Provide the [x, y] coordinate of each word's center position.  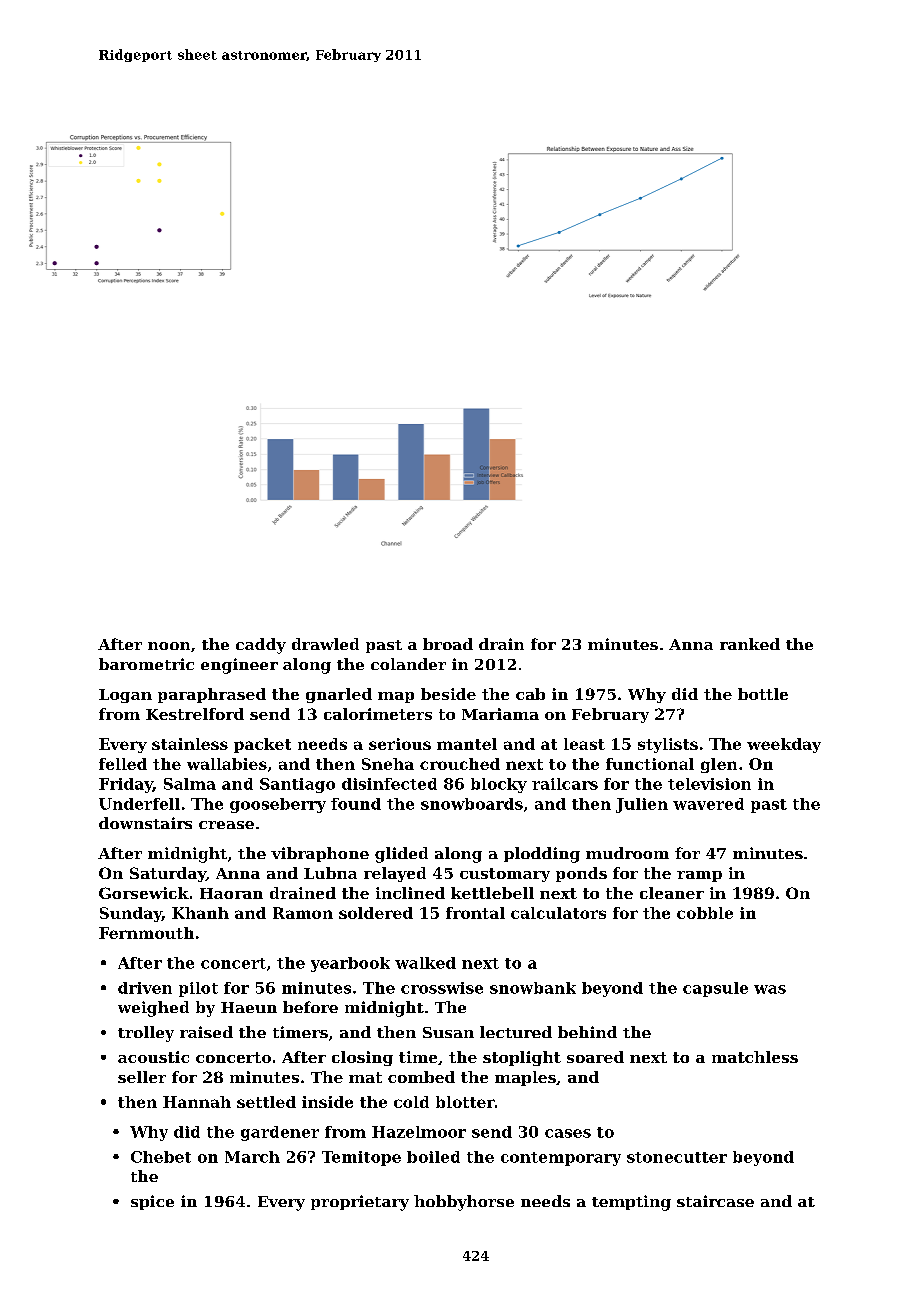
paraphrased [212, 695]
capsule [715, 989]
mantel [467, 744]
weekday [784, 745]
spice [152, 1202]
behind [587, 1032]
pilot [198, 989]
